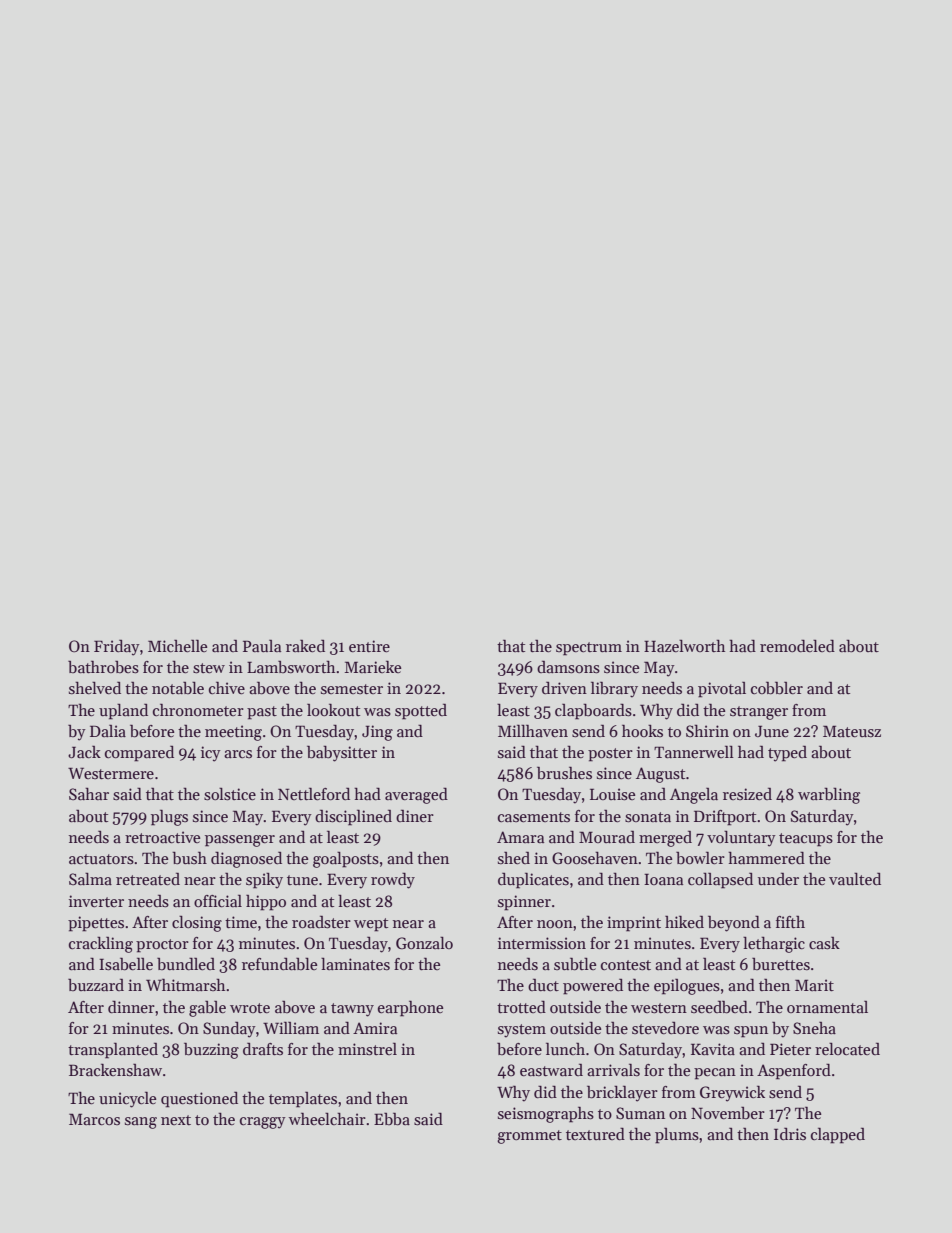  What do you see at coordinates (725, 818) in the image?
I see `Driftport` at bounding box center [725, 818].
